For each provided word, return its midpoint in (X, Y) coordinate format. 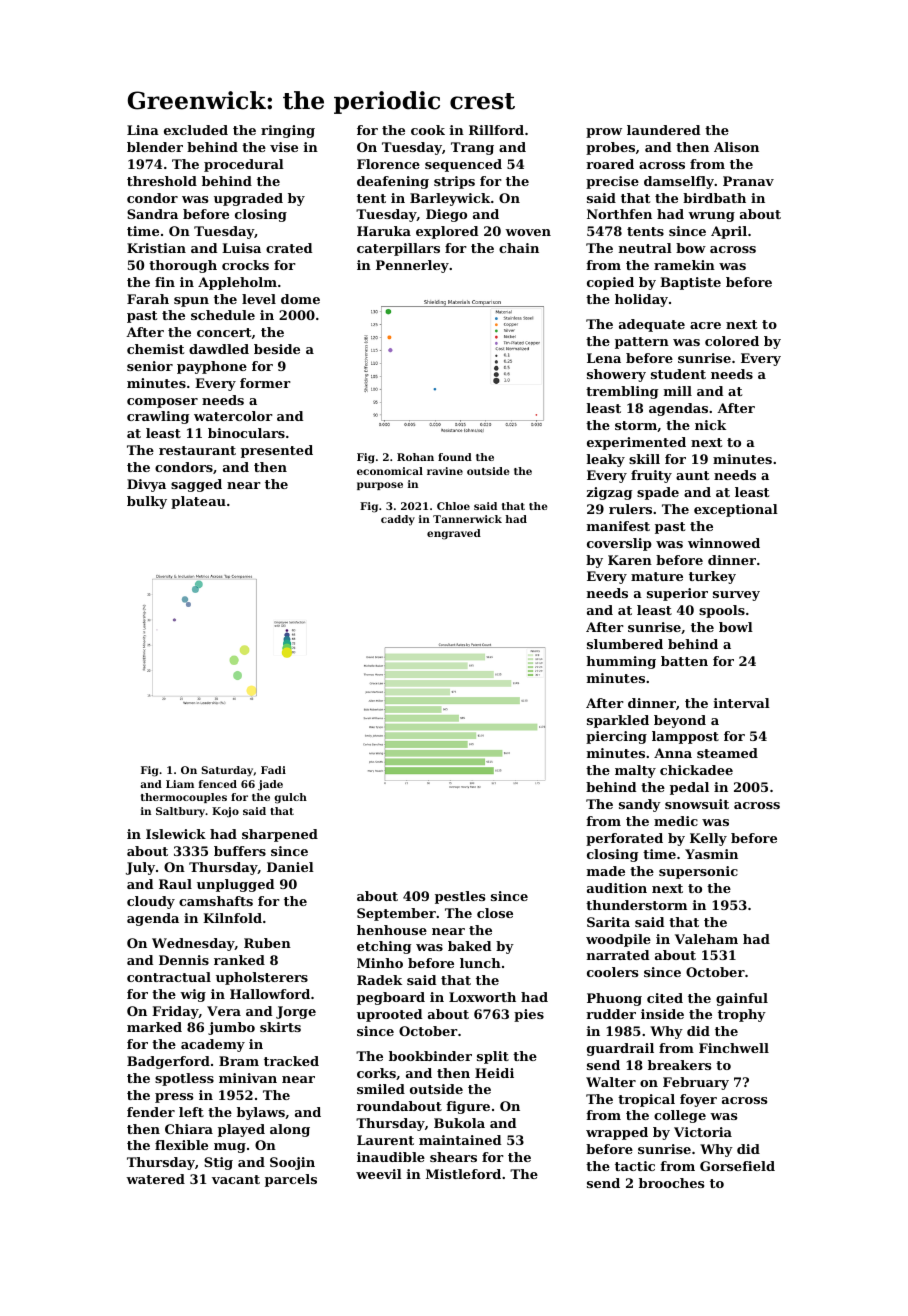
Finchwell (734, 1048)
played (241, 1130)
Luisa (241, 248)
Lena (604, 358)
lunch (480, 963)
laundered (663, 130)
